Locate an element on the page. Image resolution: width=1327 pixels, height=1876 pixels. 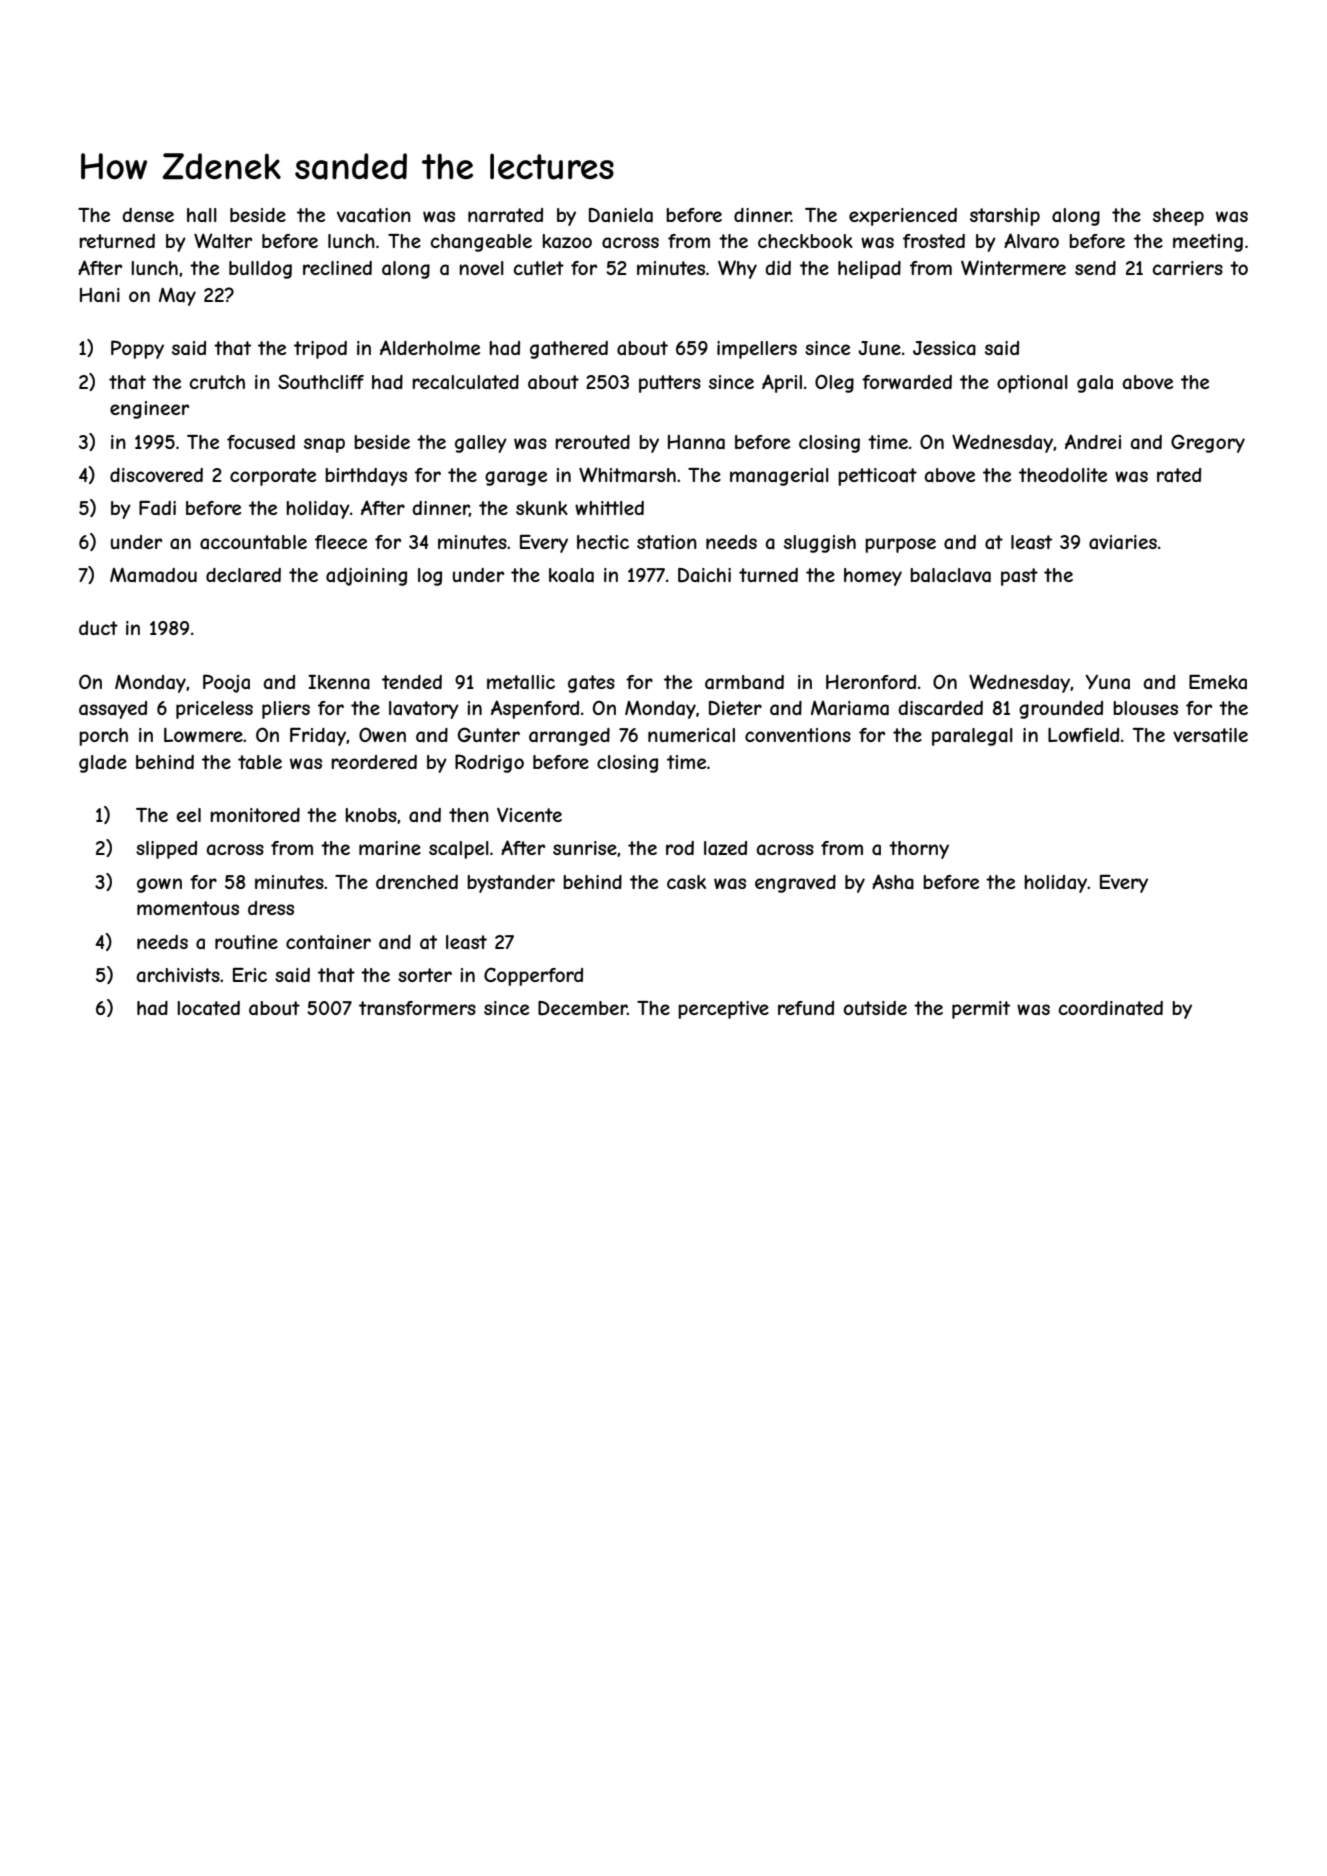
slipped is located at coordinates (166, 850).
